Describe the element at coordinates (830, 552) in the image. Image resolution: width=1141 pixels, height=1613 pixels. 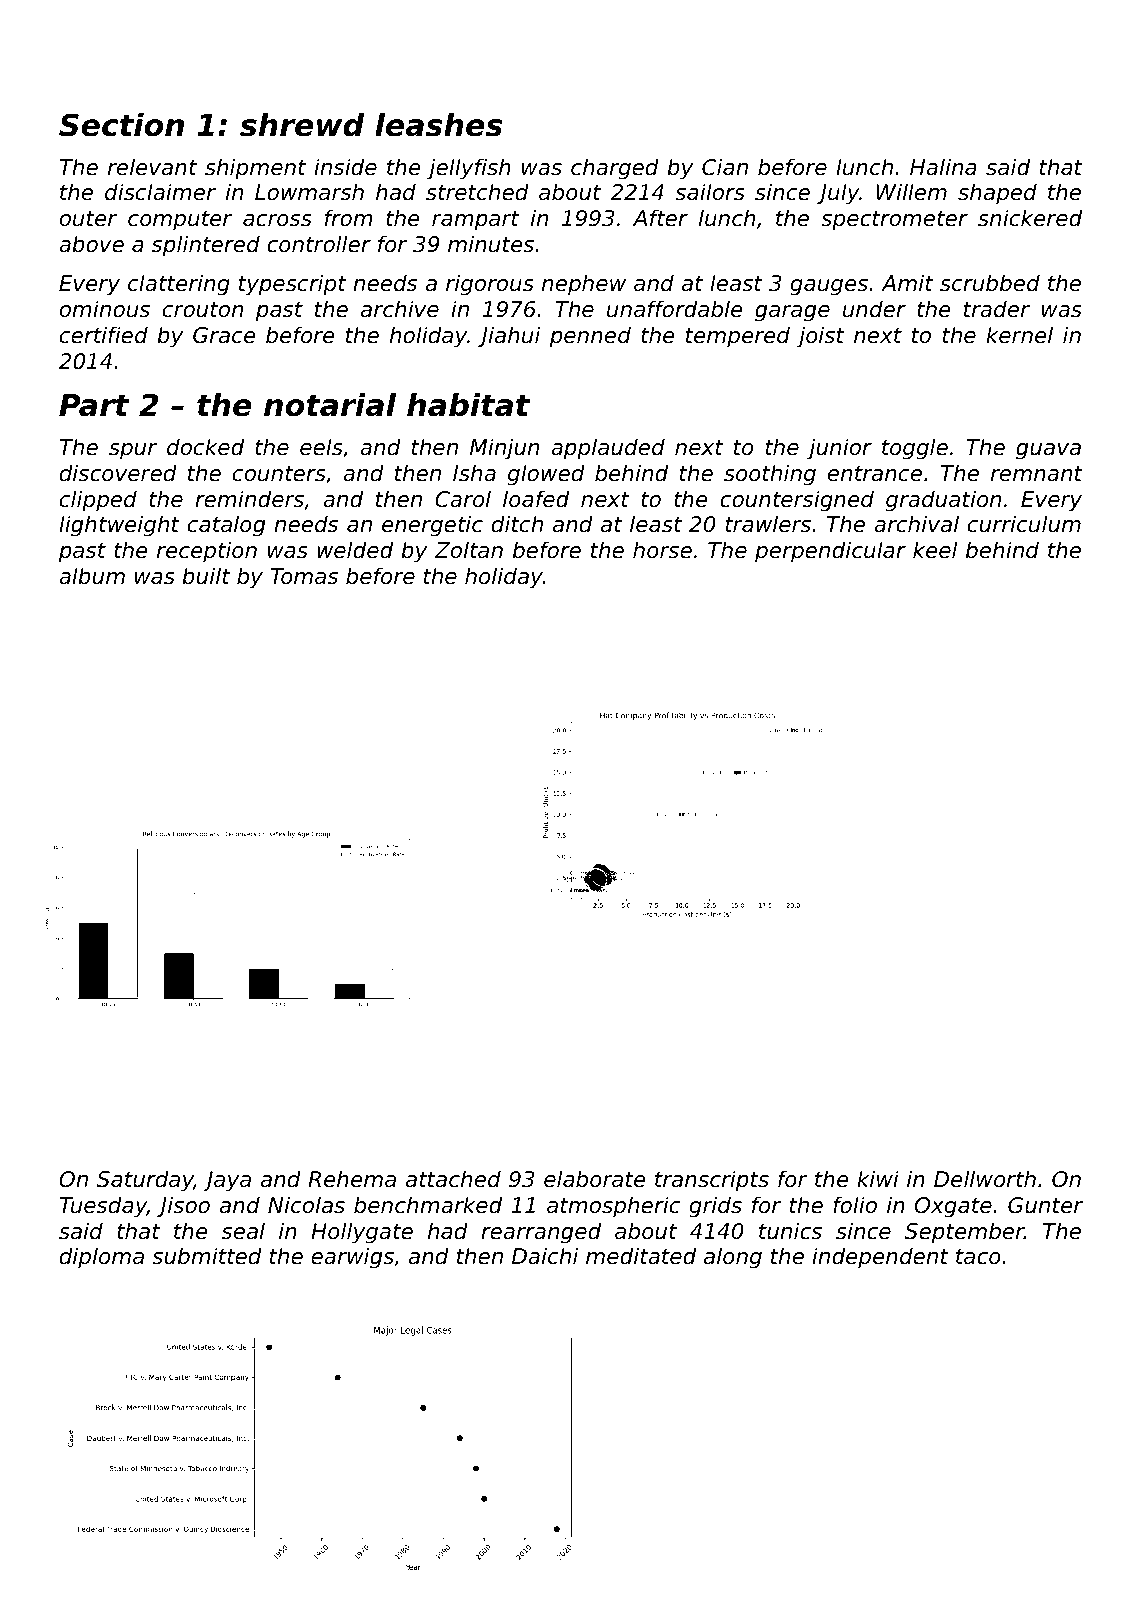
I see `perpendicular` at that location.
